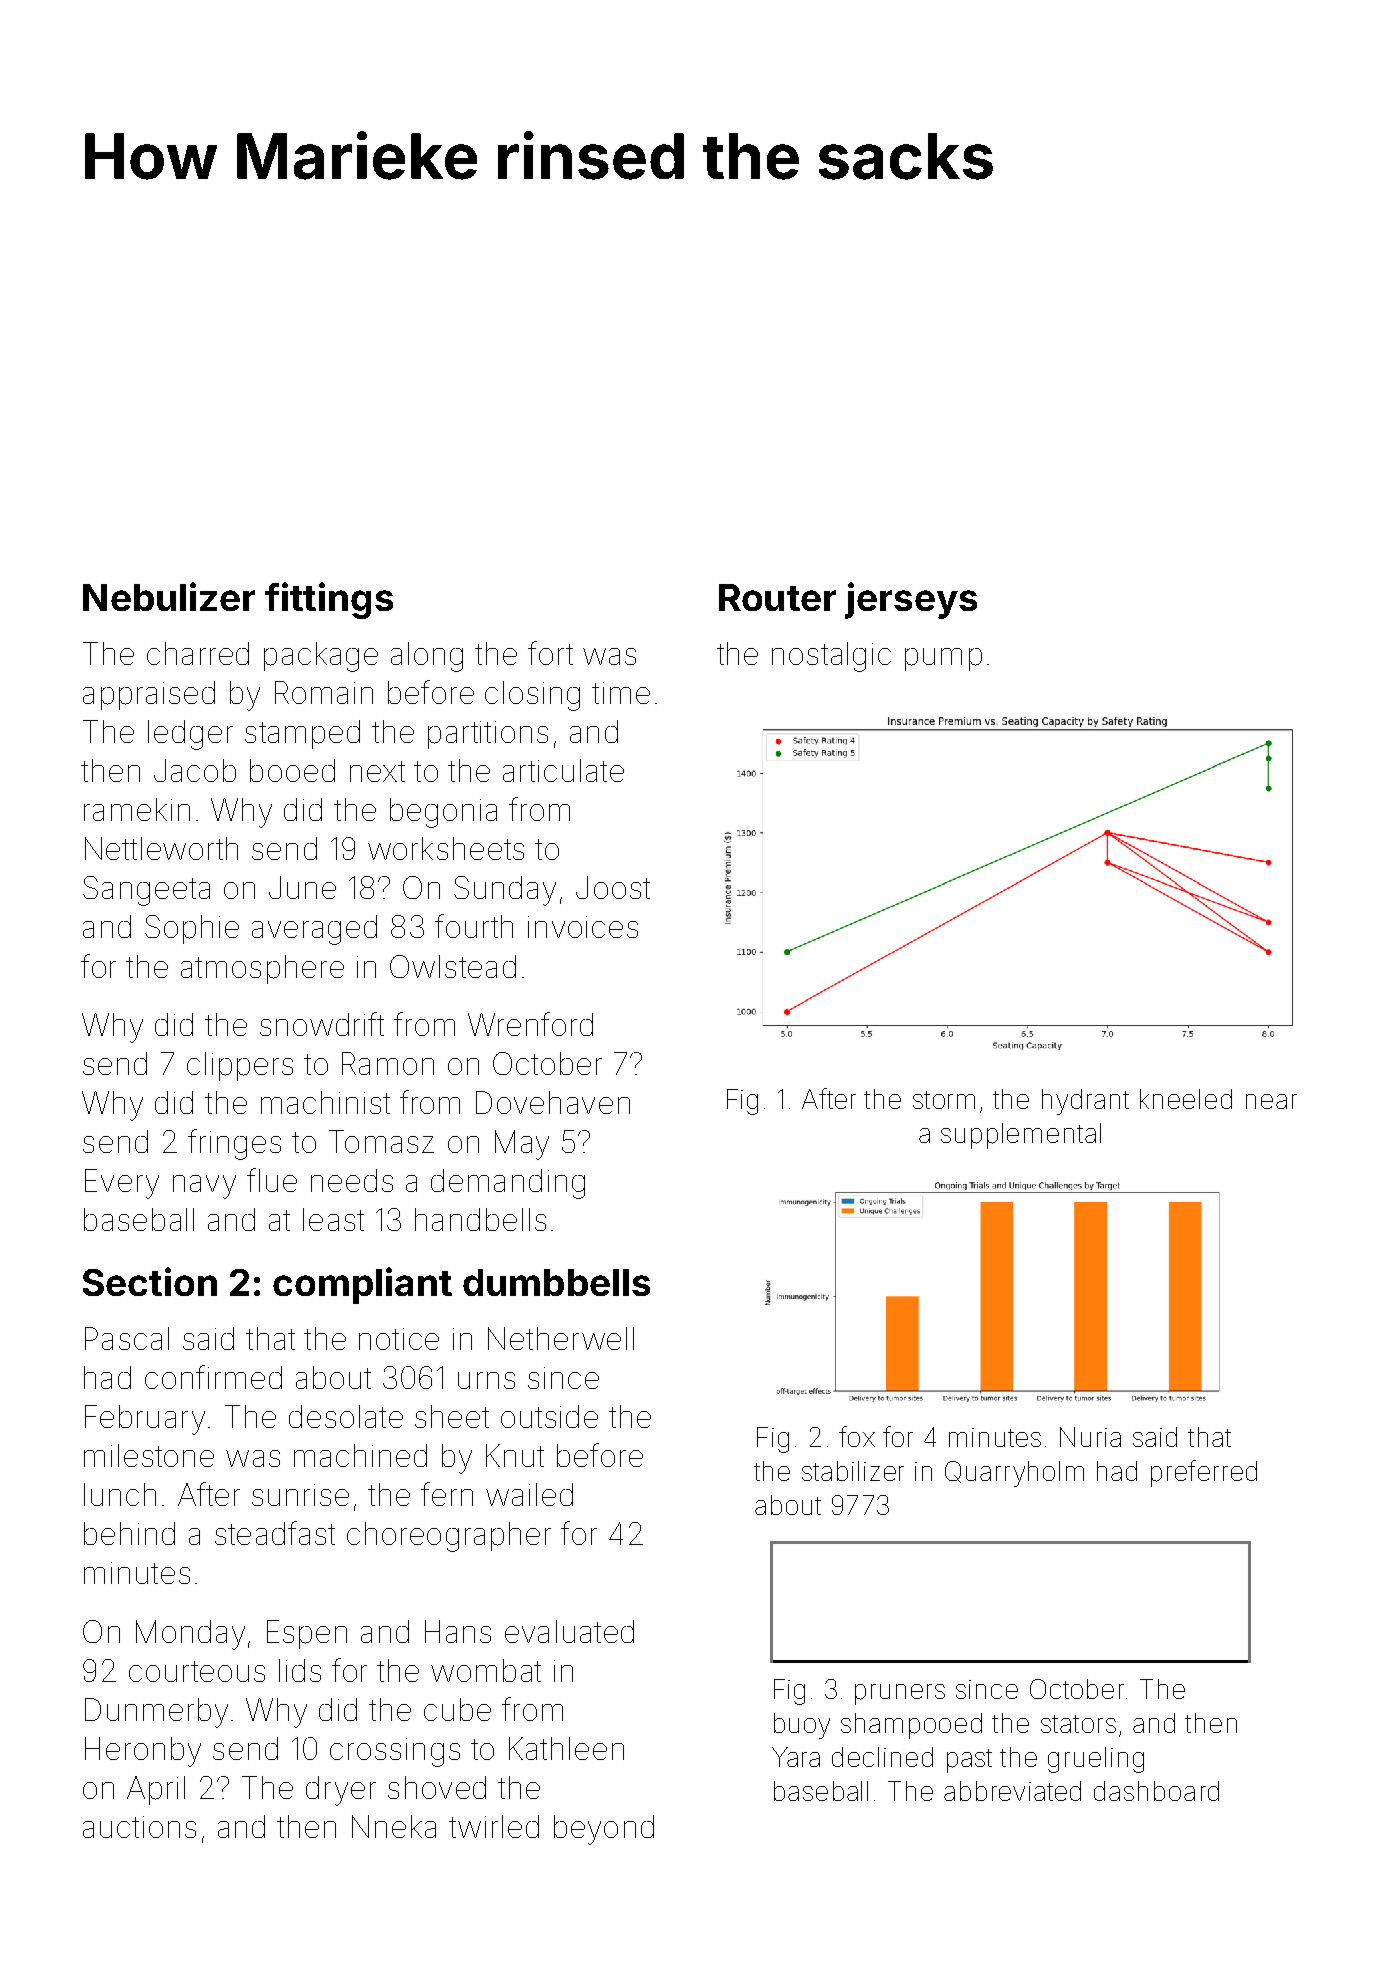 Image resolution: width=1386 pixels, height=1969 pixels. I want to click on flue, so click(272, 1180).
